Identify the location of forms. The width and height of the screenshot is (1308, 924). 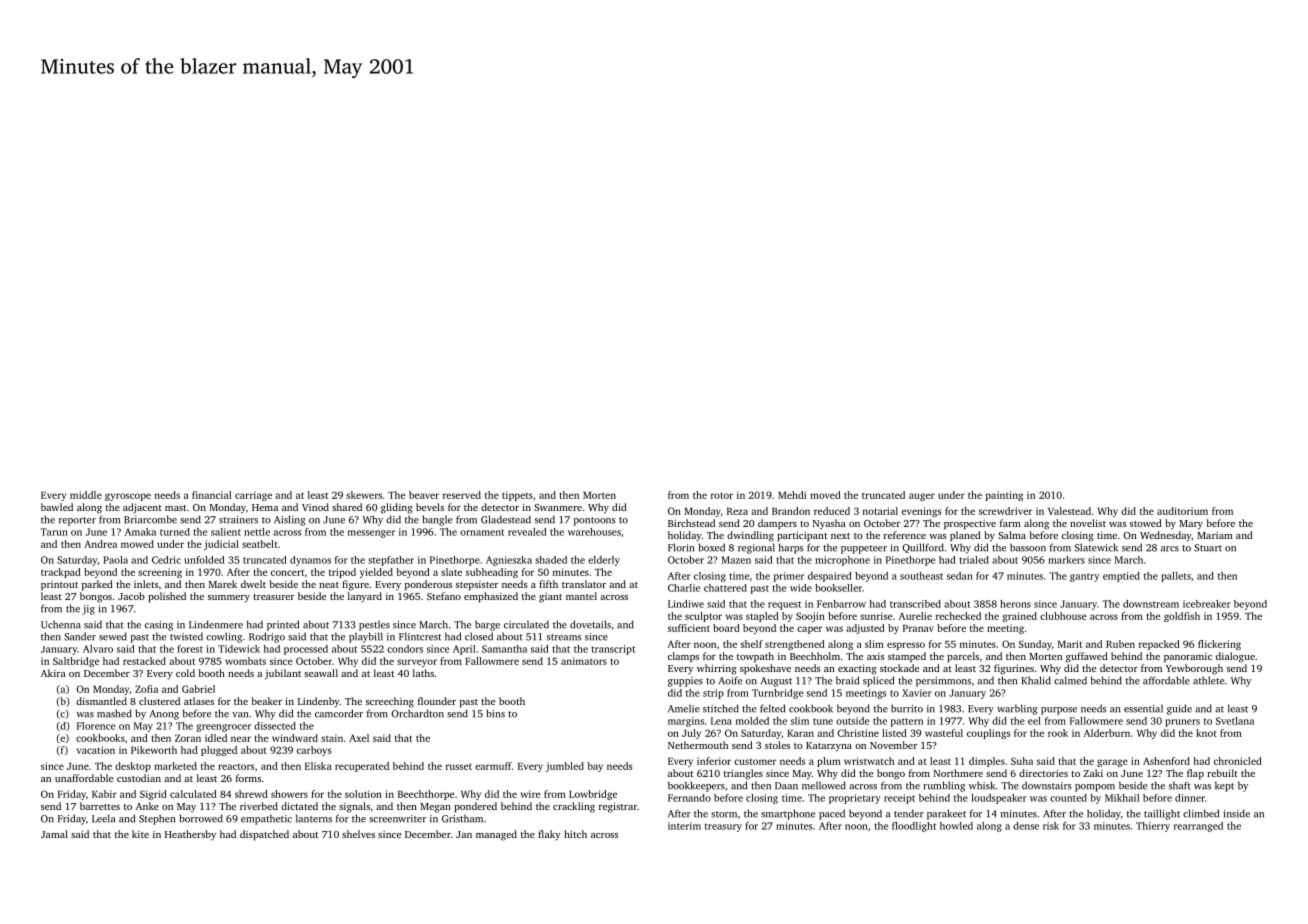
(248, 778).
